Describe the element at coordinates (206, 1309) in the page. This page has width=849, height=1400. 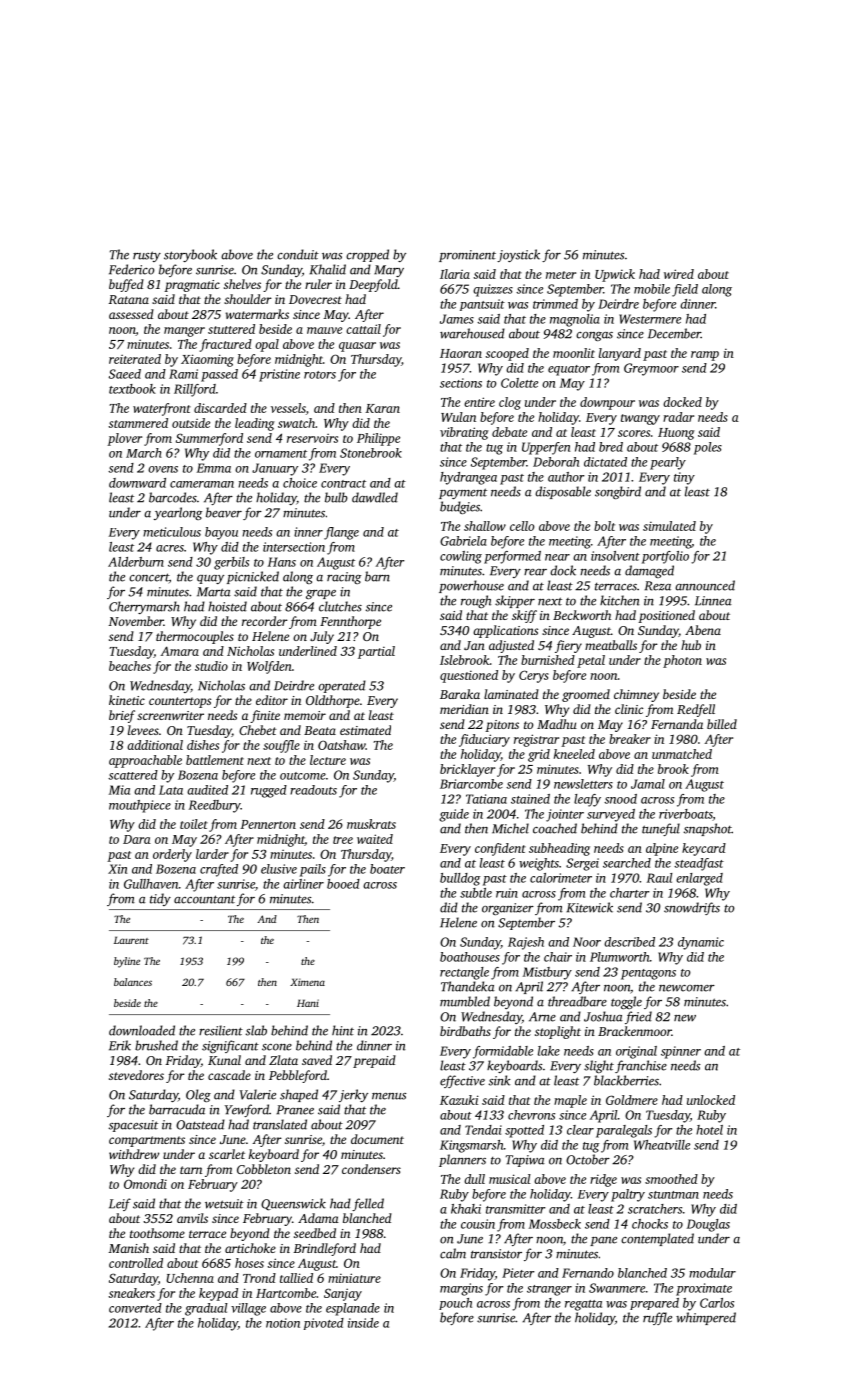
I see `gradual` at that location.
